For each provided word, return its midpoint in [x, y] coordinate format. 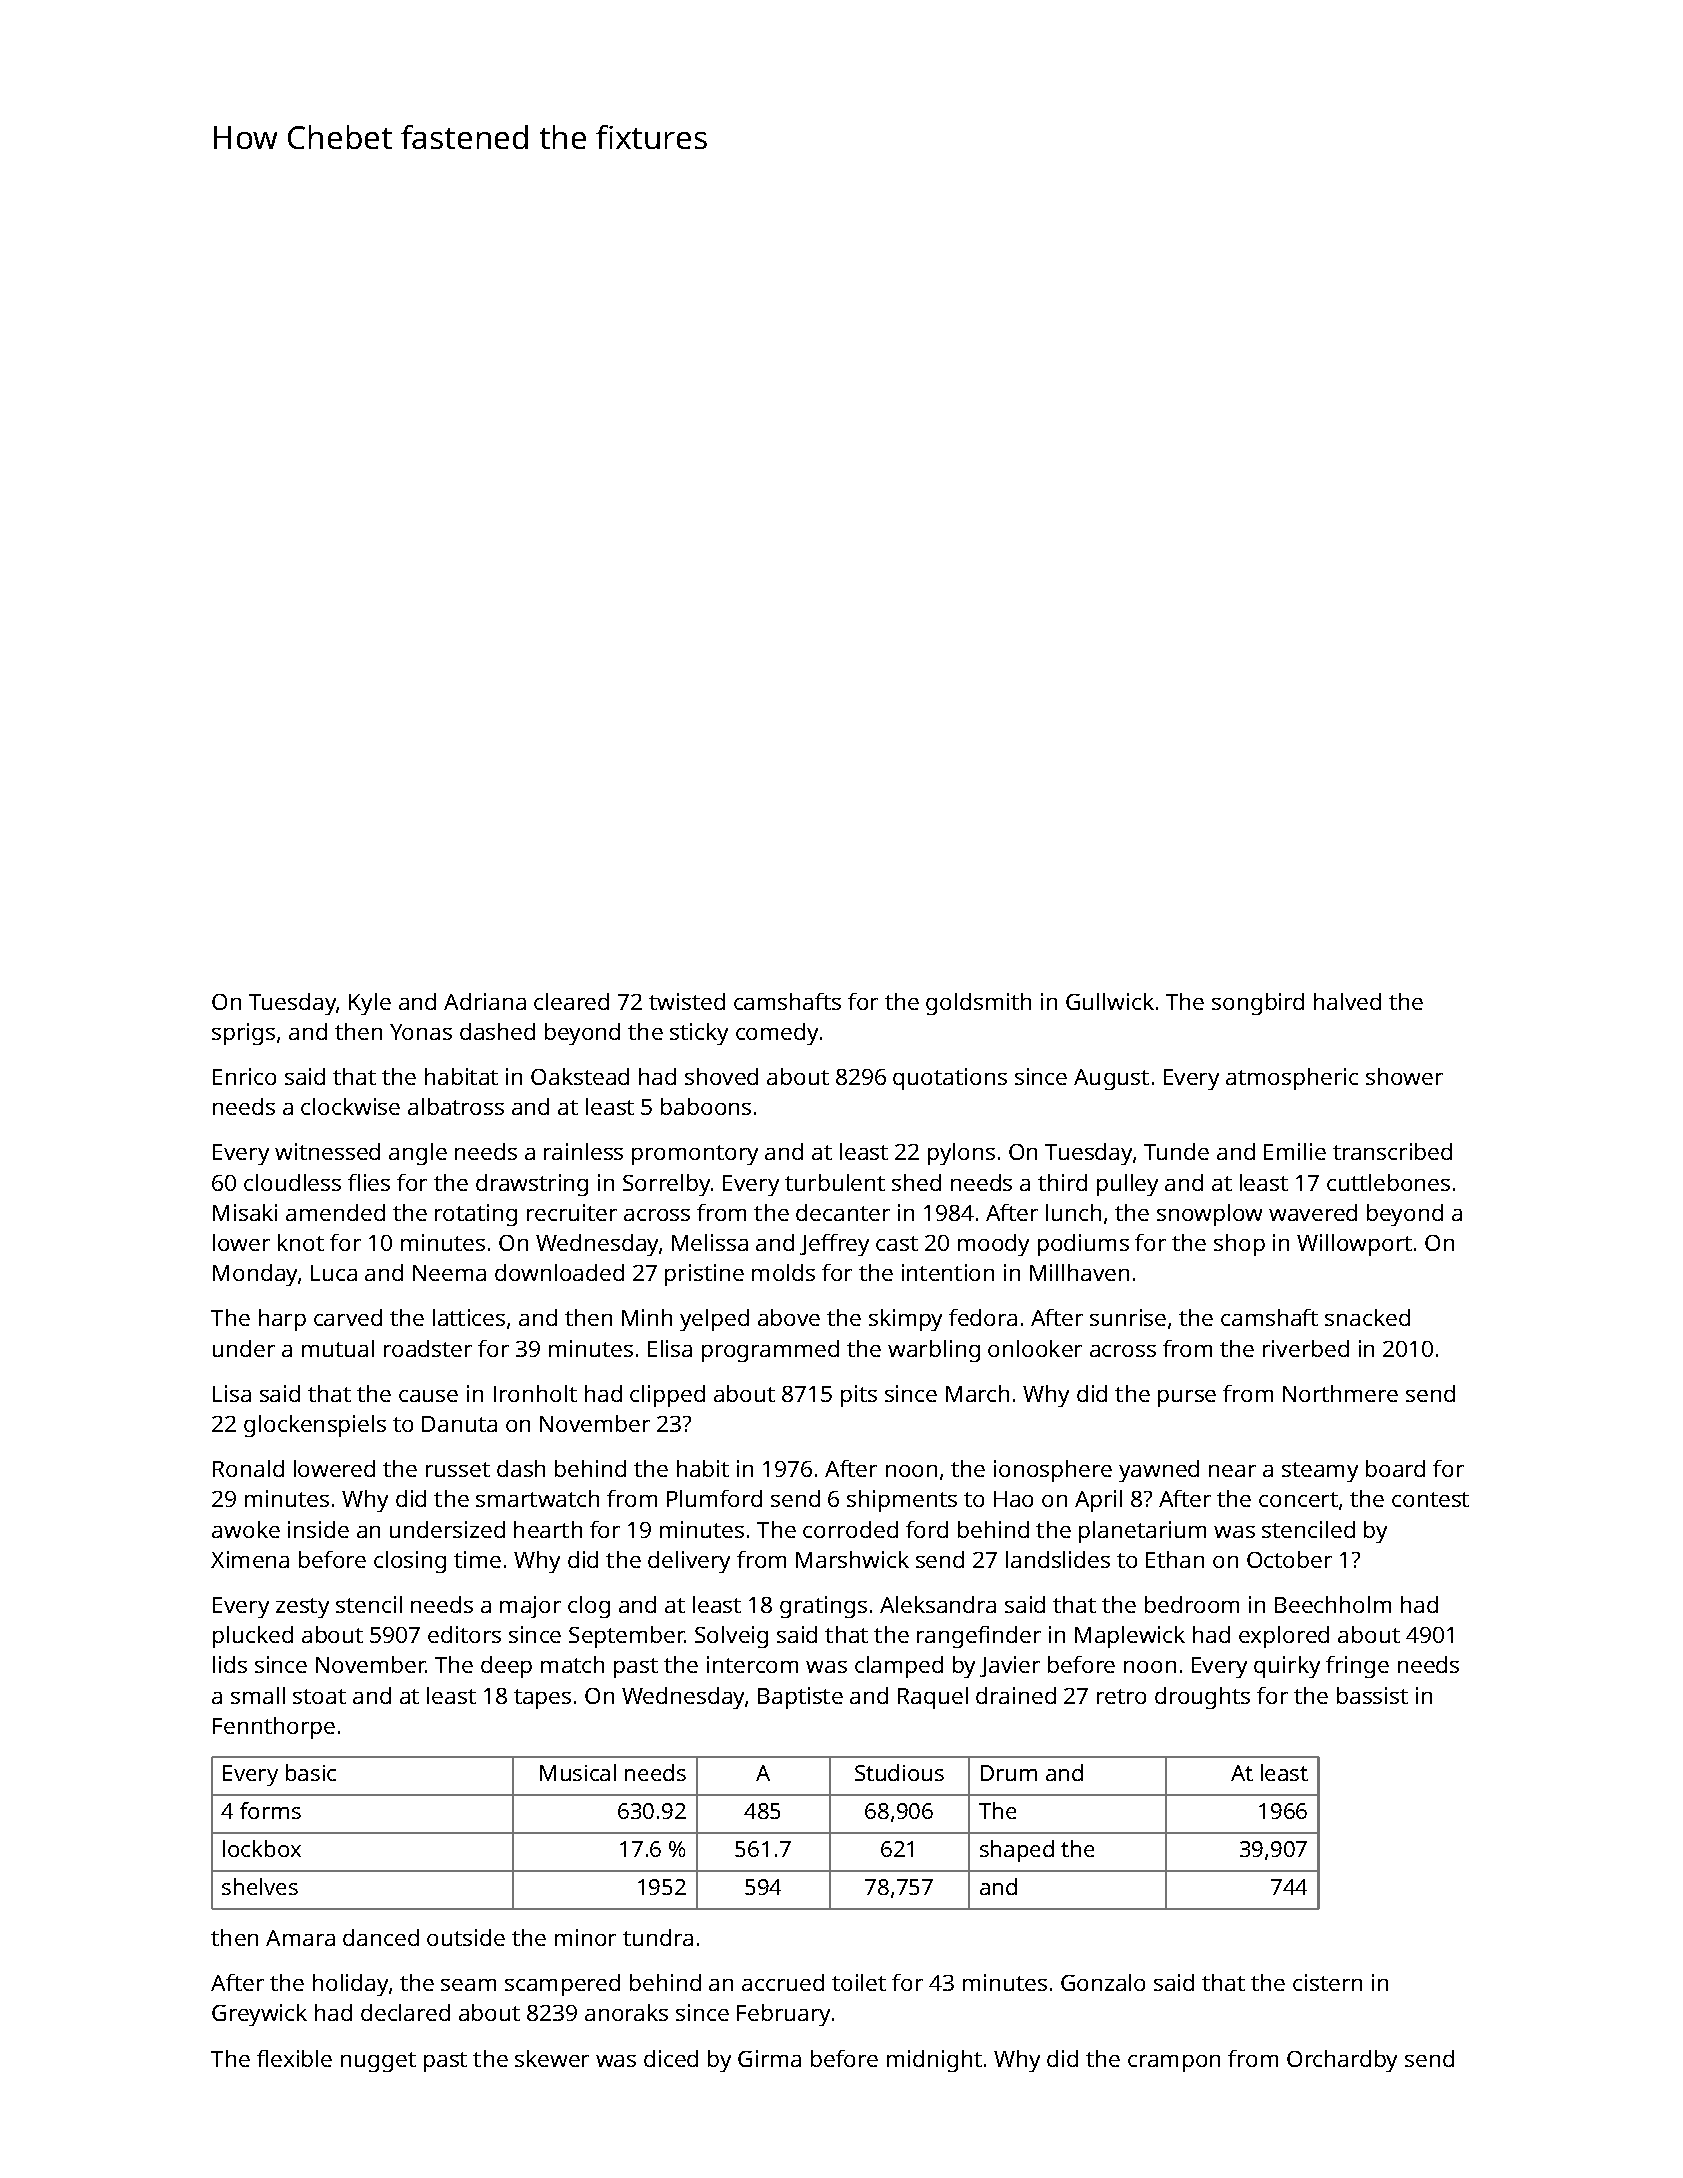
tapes [542, 1699]
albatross [456, 1106]
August [1111, 1079]
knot [301, 1242]
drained [1016, 1695]
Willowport [1354, 1245]
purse [1187, 1398]
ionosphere [1053, 1471]
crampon [1174, 2063]
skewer [552, 2058]
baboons [706, 1106]
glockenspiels [315, 1426]
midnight [934, 2061]
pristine [704, 1275]
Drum [1009, 1773]
